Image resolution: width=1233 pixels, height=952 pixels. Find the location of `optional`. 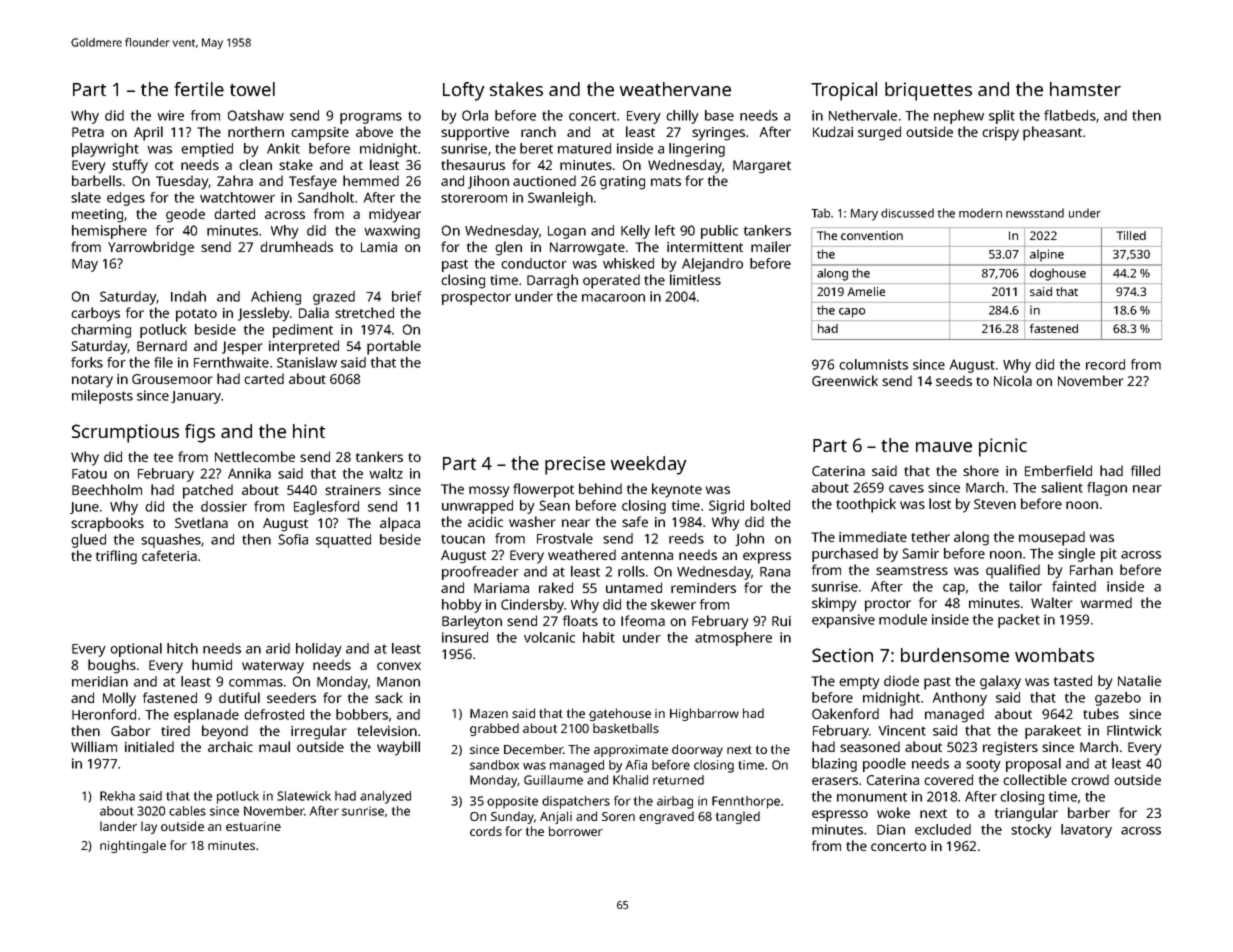

optional is located at coordinates (136, 650).
